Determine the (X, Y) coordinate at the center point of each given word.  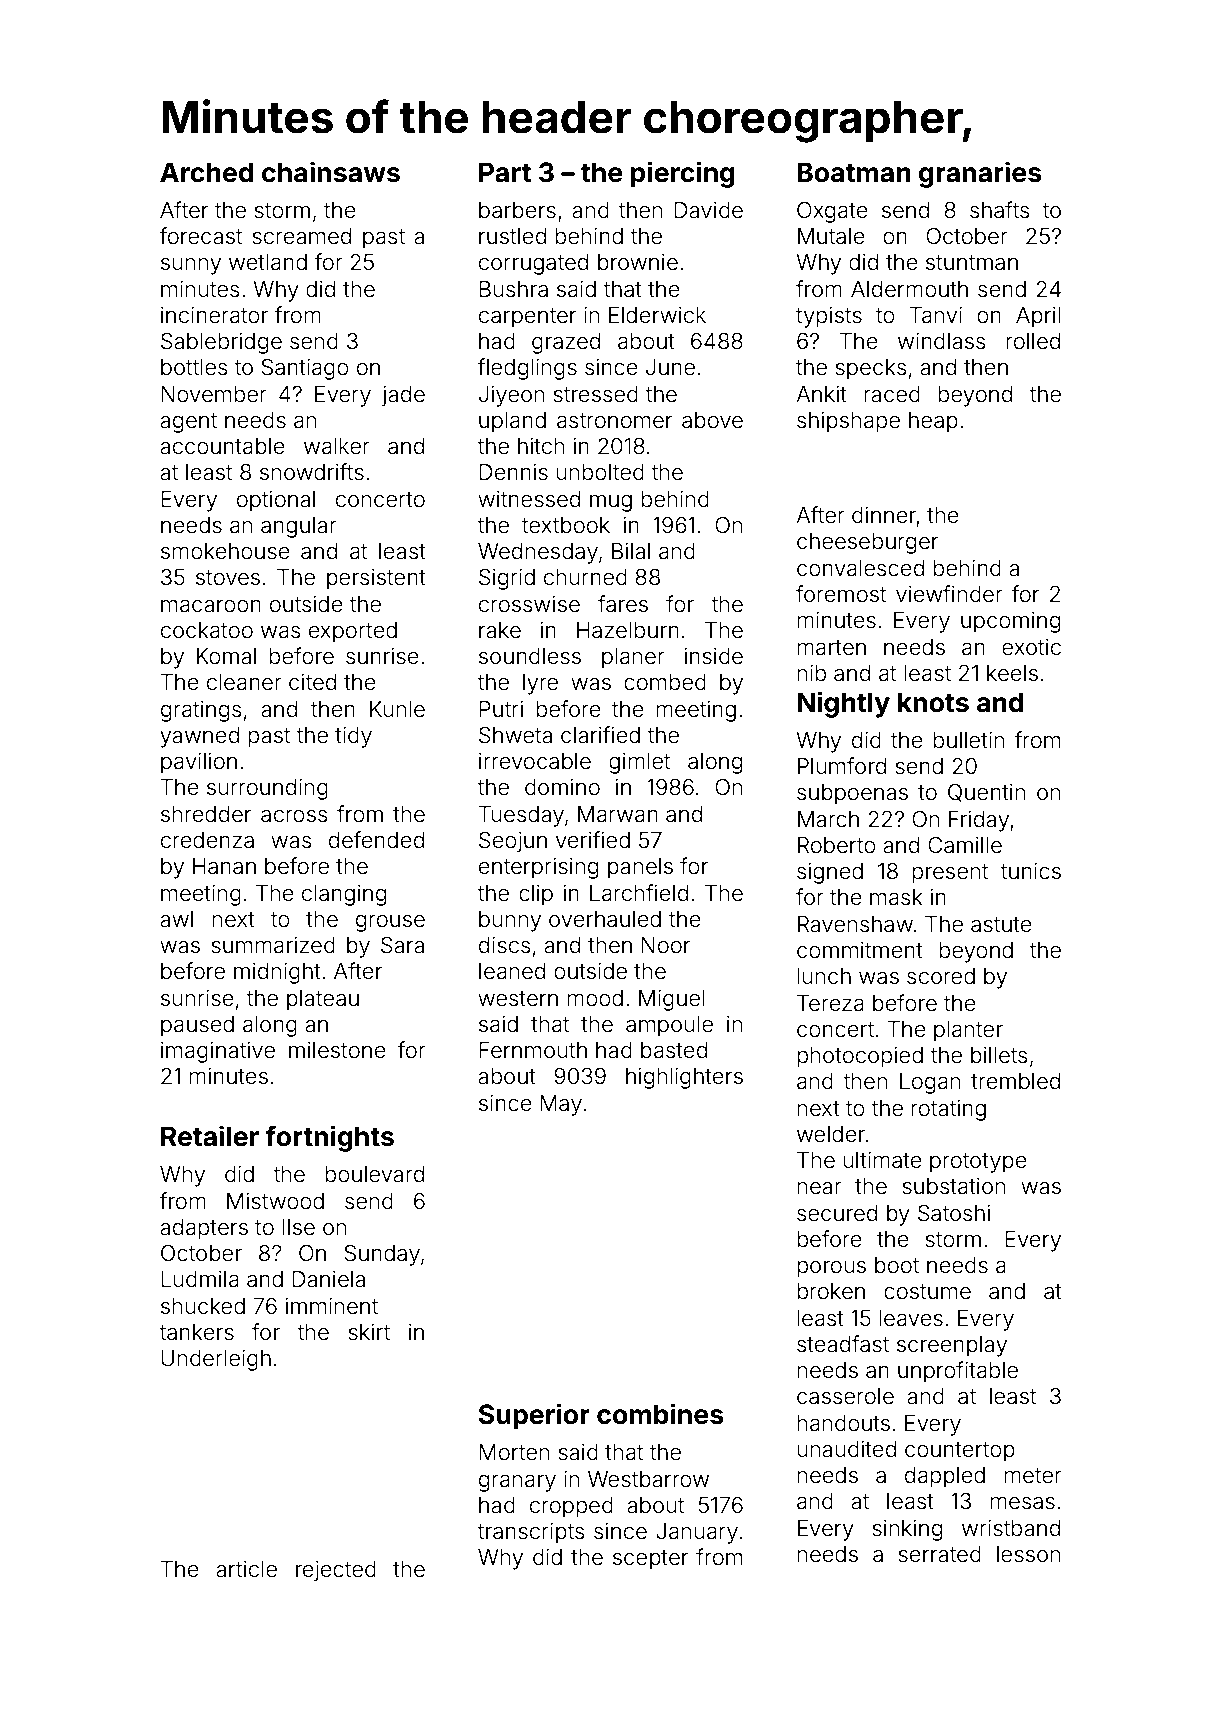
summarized (273, 945)
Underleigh (216, 1360)
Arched (207, 172)
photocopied (860, 1057)
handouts (844, 1423)
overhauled (605, 919)
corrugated (533, 264)
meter (1033, 1476)
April (1038, 317)
